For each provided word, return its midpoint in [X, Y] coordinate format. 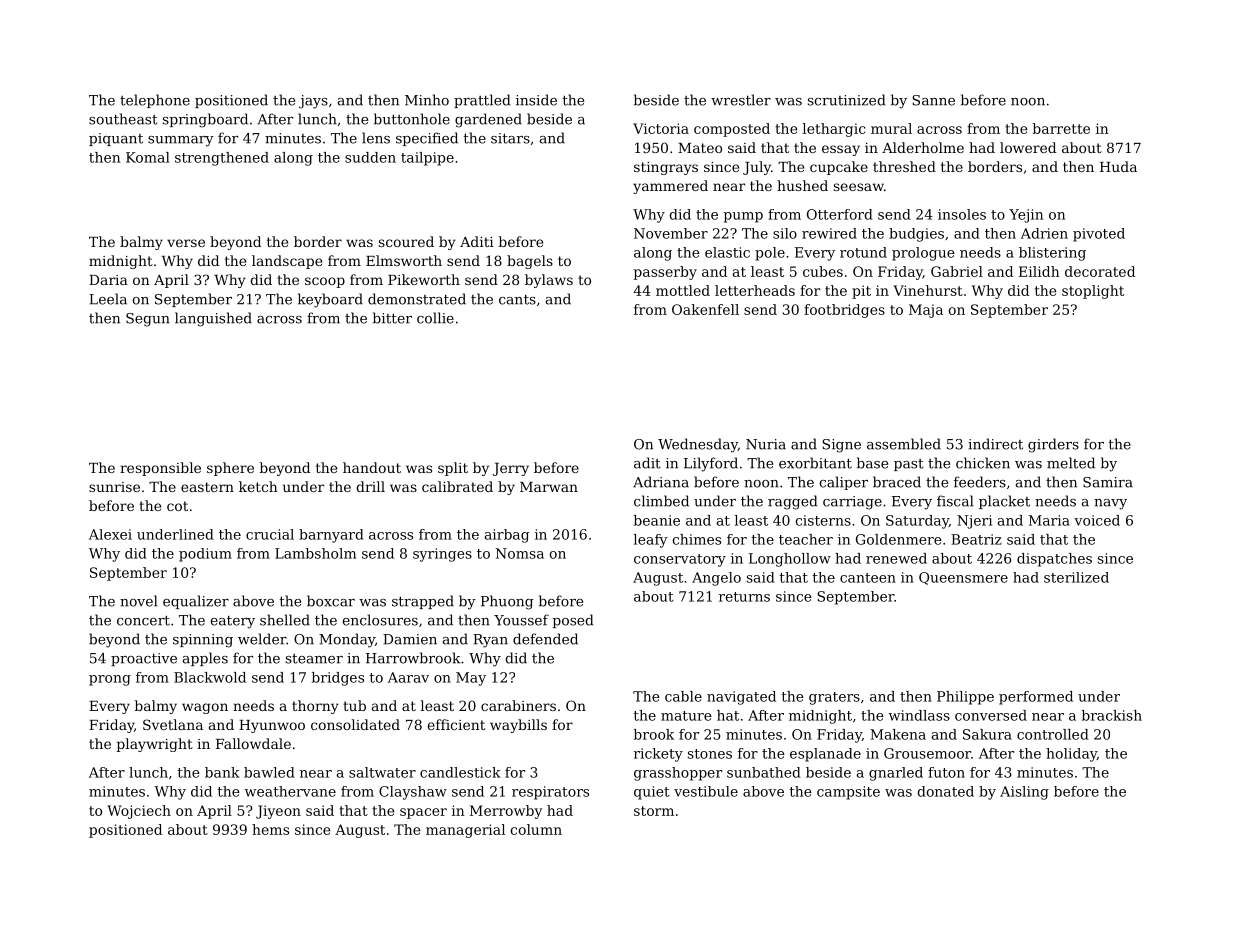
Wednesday [698, 445]
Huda [1118, 166]
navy [1110, 504]
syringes [442, 555]
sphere [230, 469]
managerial [465, 831]
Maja [926, 311]
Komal [148, 157]
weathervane [290, 791]
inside [536, 100]
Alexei [110, 534]
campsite [848, 793]
